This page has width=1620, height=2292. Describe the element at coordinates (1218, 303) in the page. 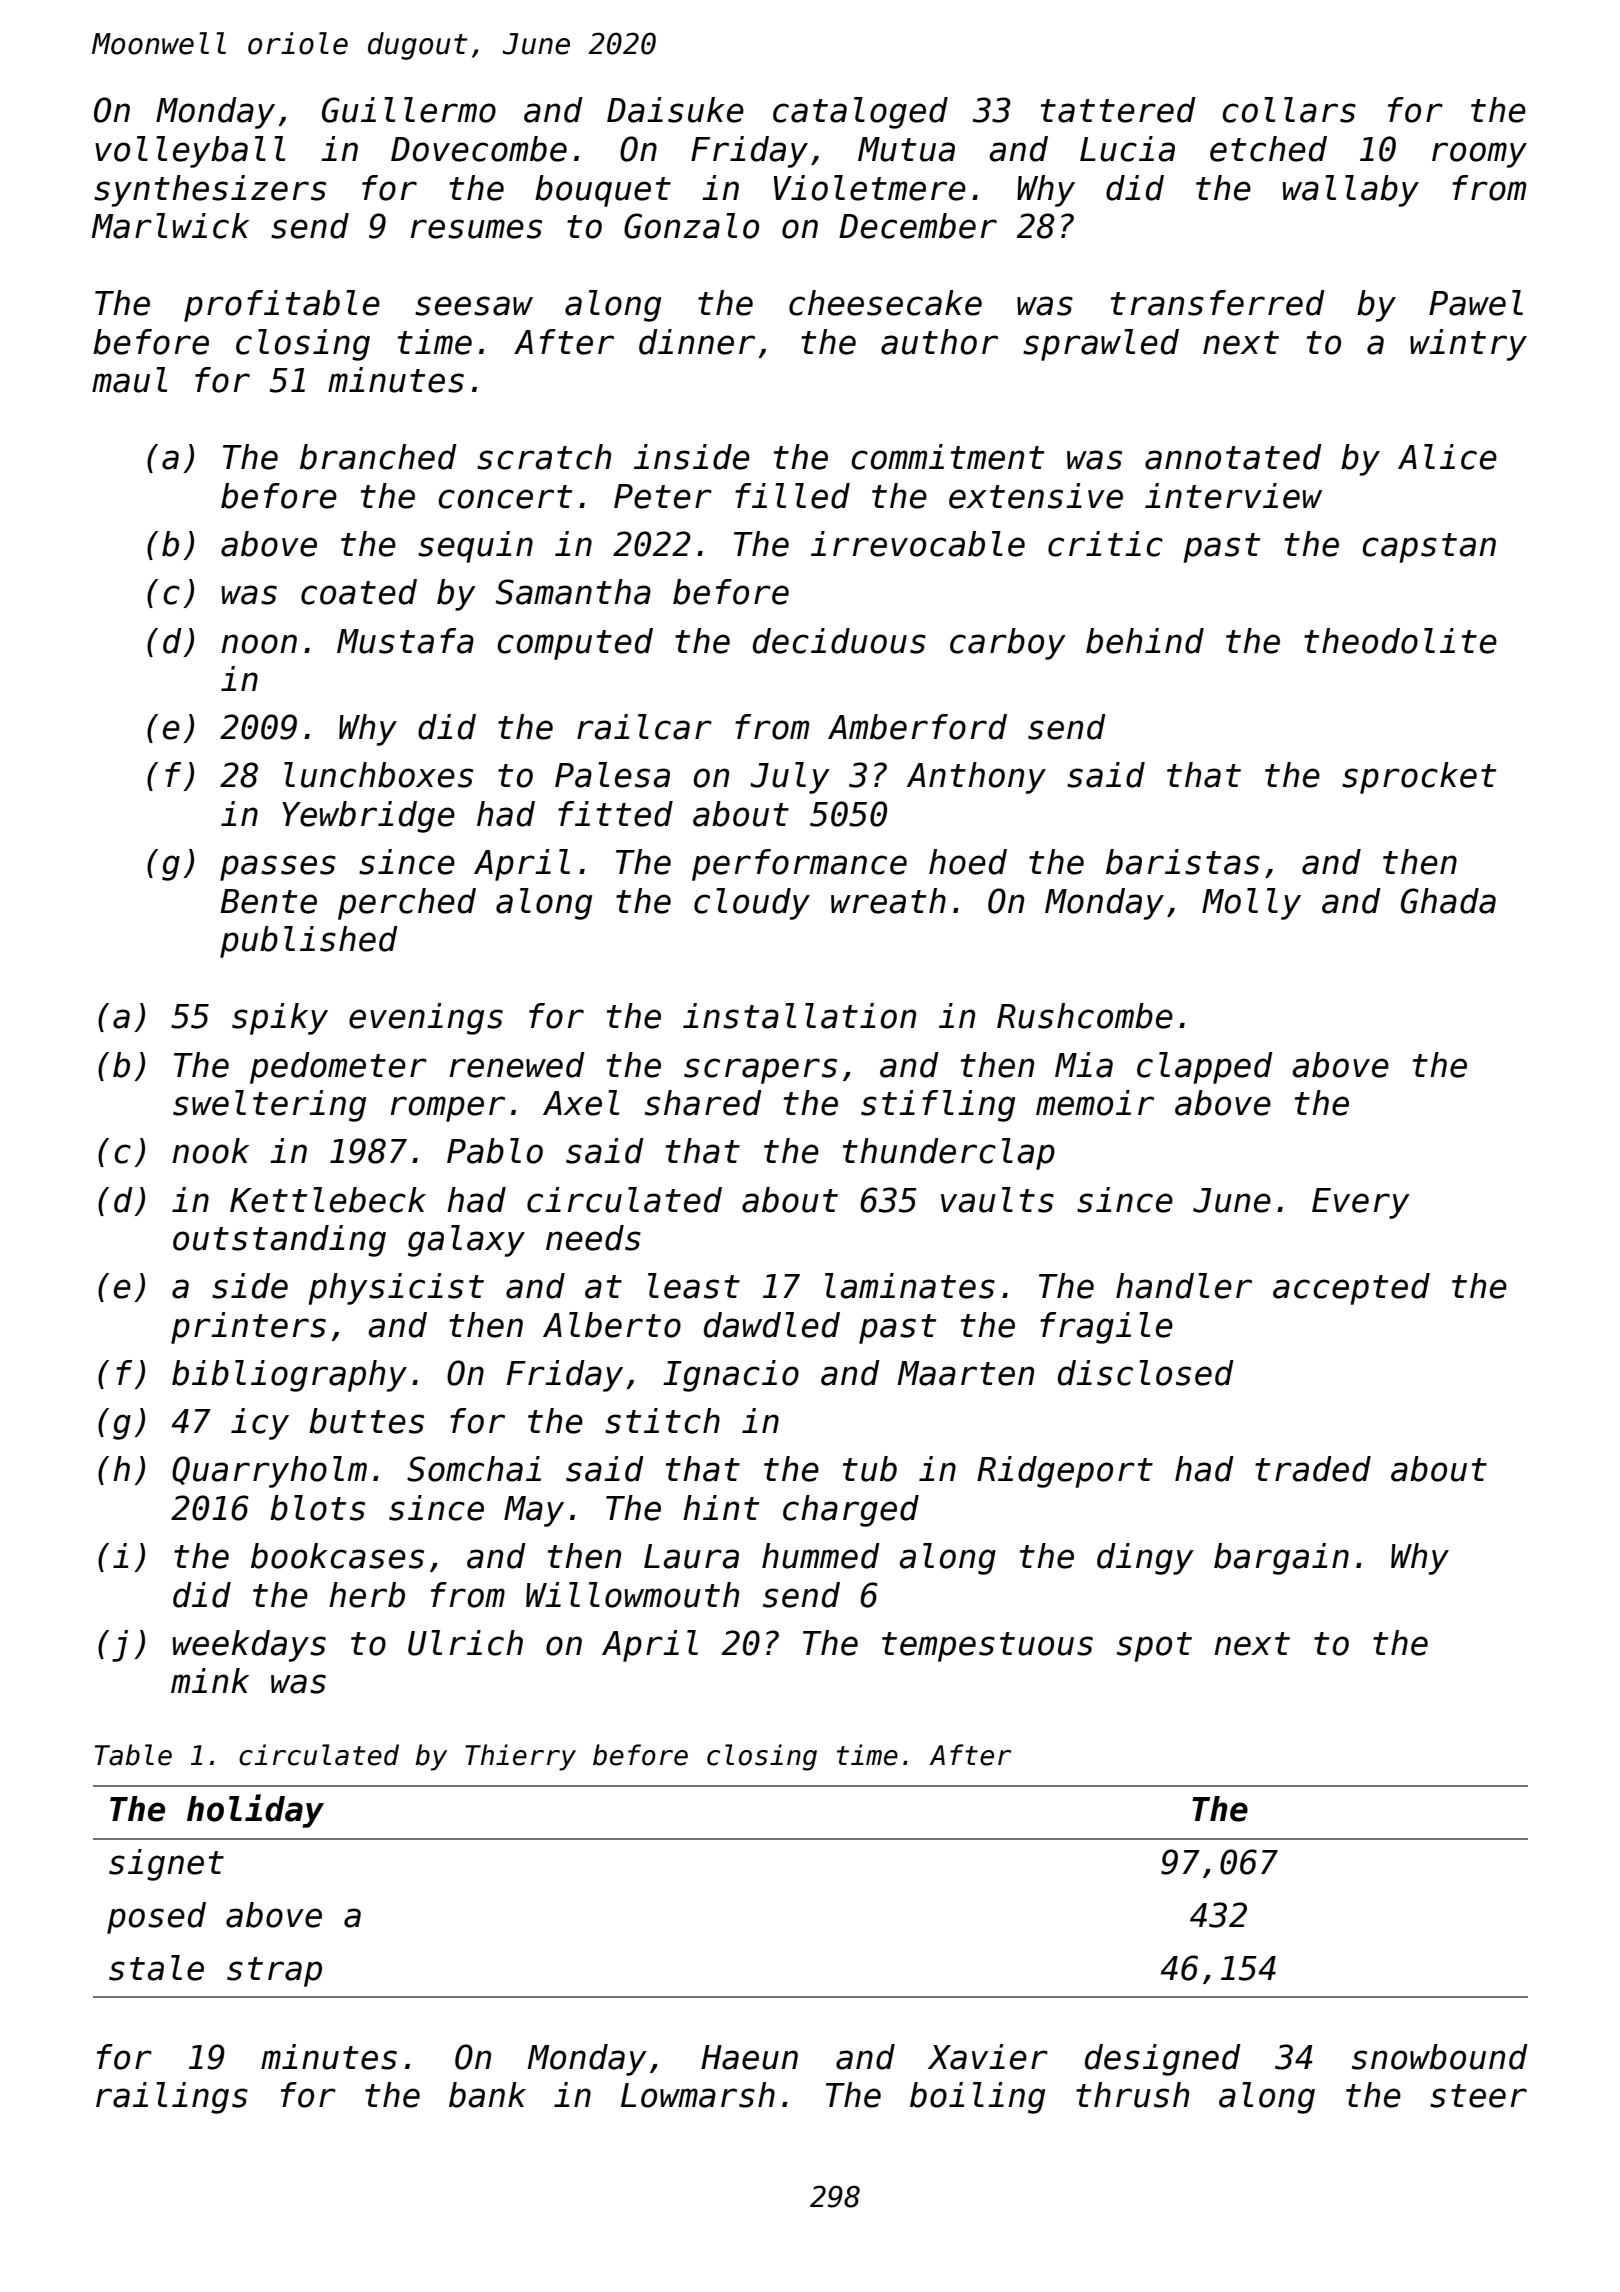

I see `transferred` at that location.
